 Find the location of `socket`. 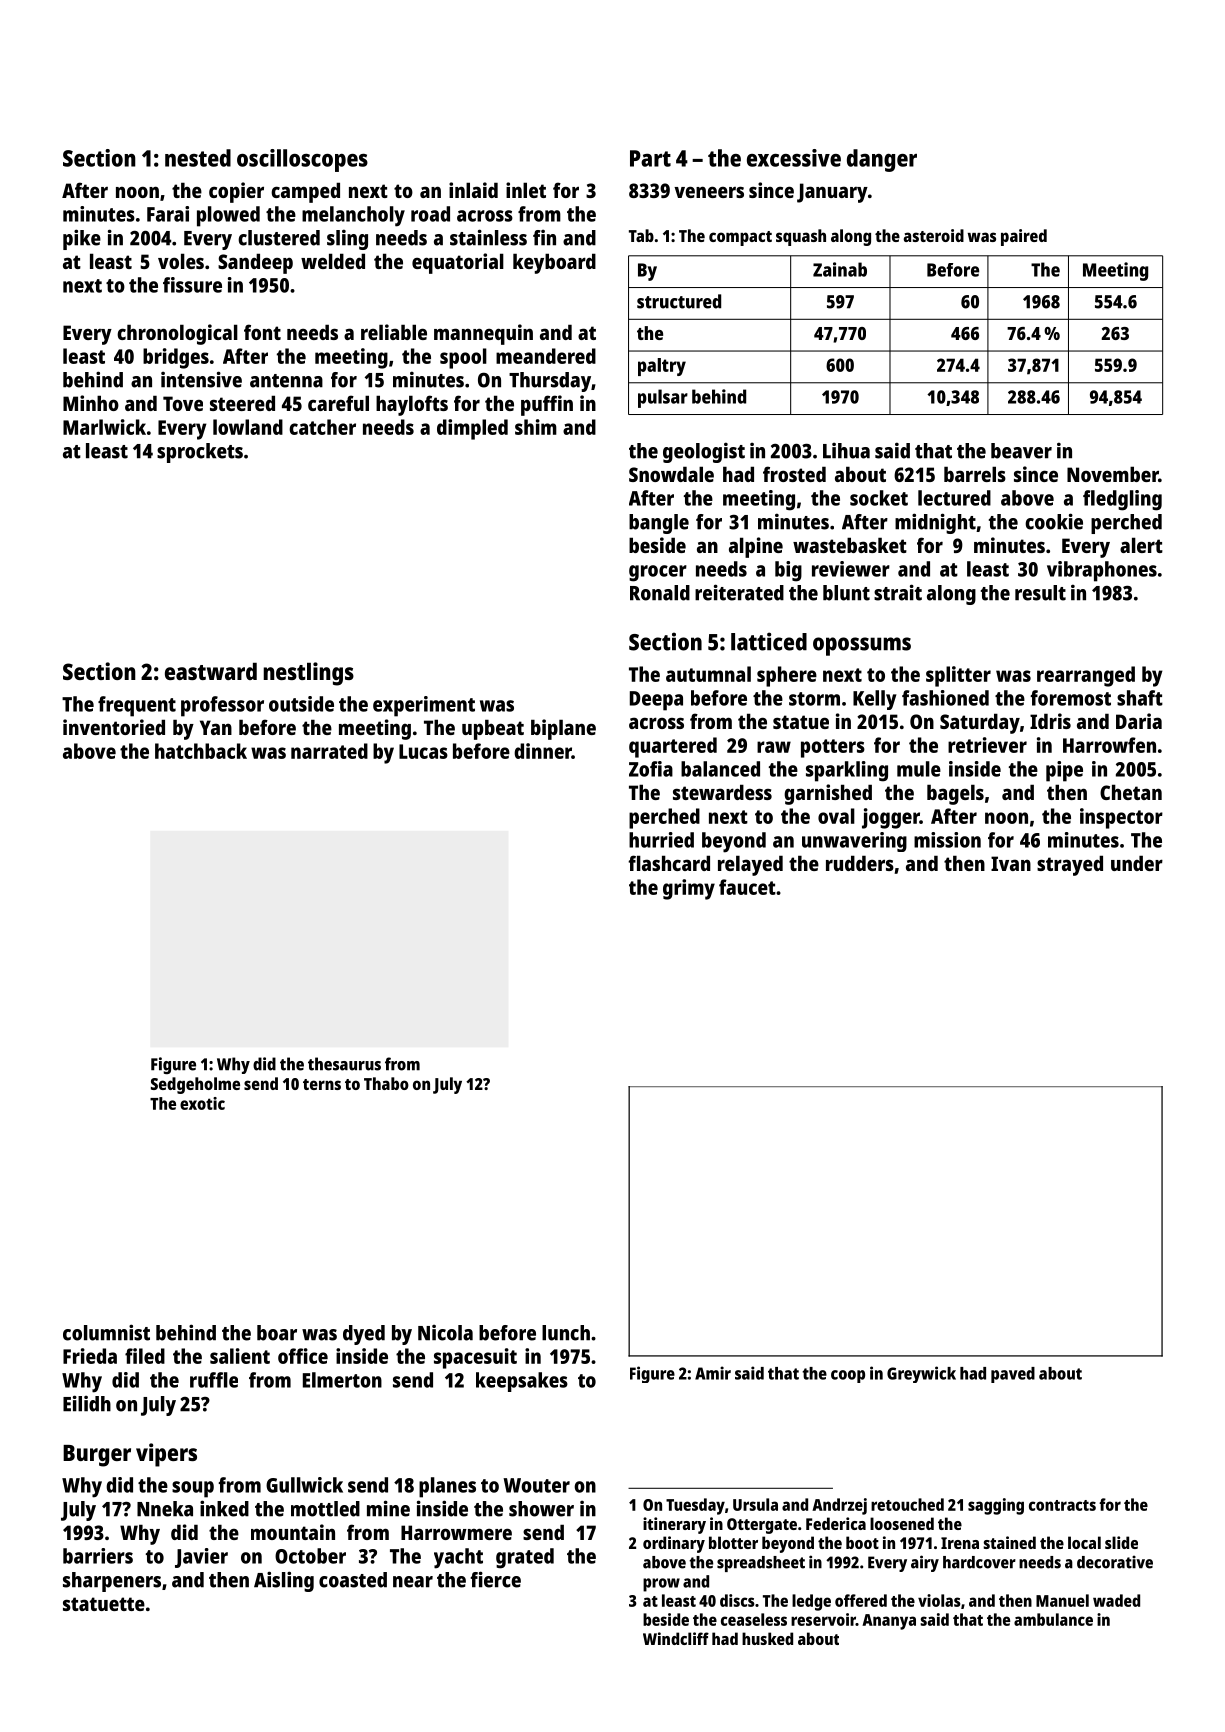

socket is located at coordinates (879, 498).
